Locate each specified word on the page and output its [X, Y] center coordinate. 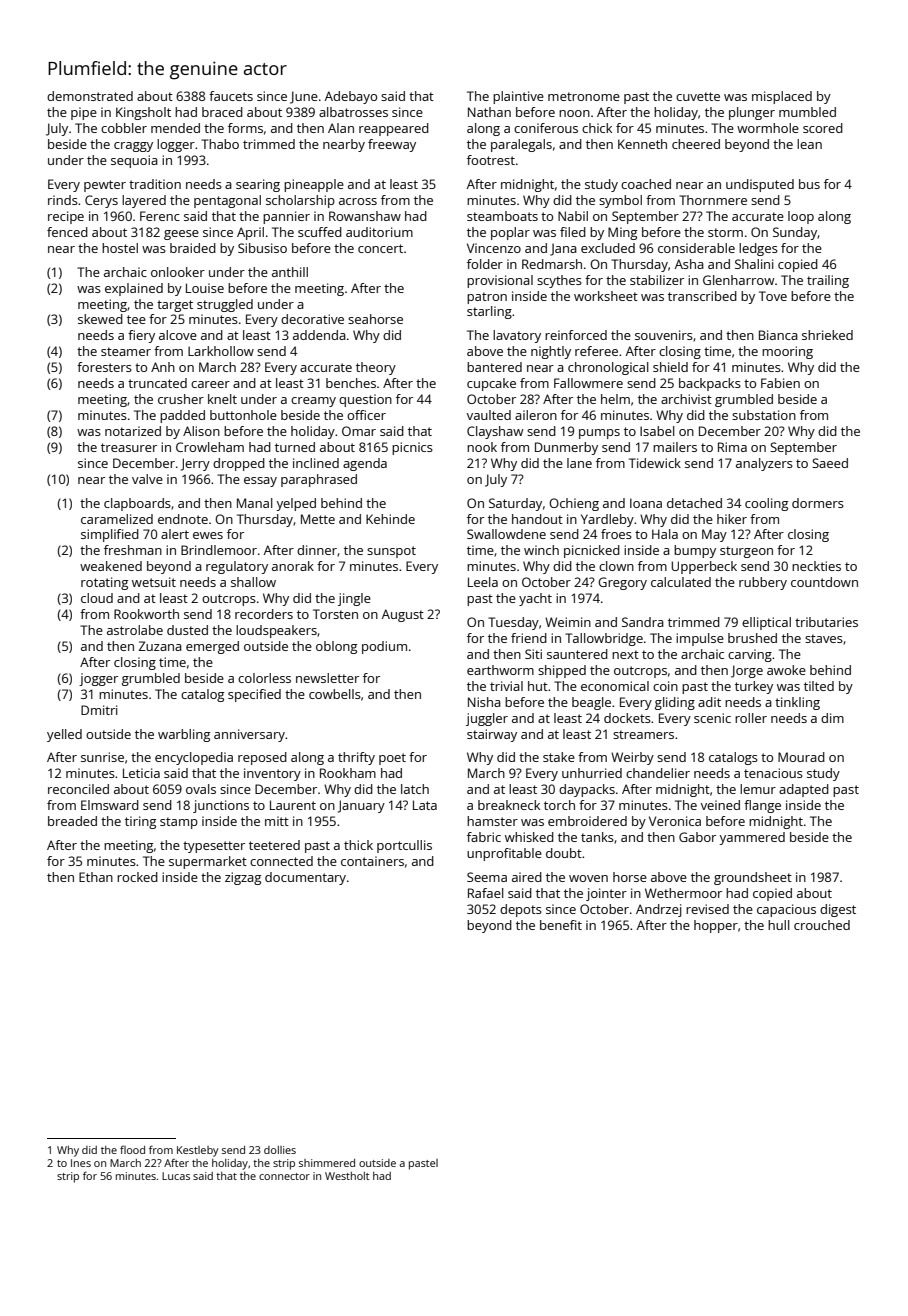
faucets [231, 96]
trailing [828, 281]
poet [392, 759]
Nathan [489, 112]
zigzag [243, 878]
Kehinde [390, 519]
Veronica [675, 821]
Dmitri [99, 710]
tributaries [826, 622]
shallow [253, 582]
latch [415, 789]
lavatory [517, 336]
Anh [163, 367]
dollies [280, 1150]
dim [832, 718]
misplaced [782, 97]
